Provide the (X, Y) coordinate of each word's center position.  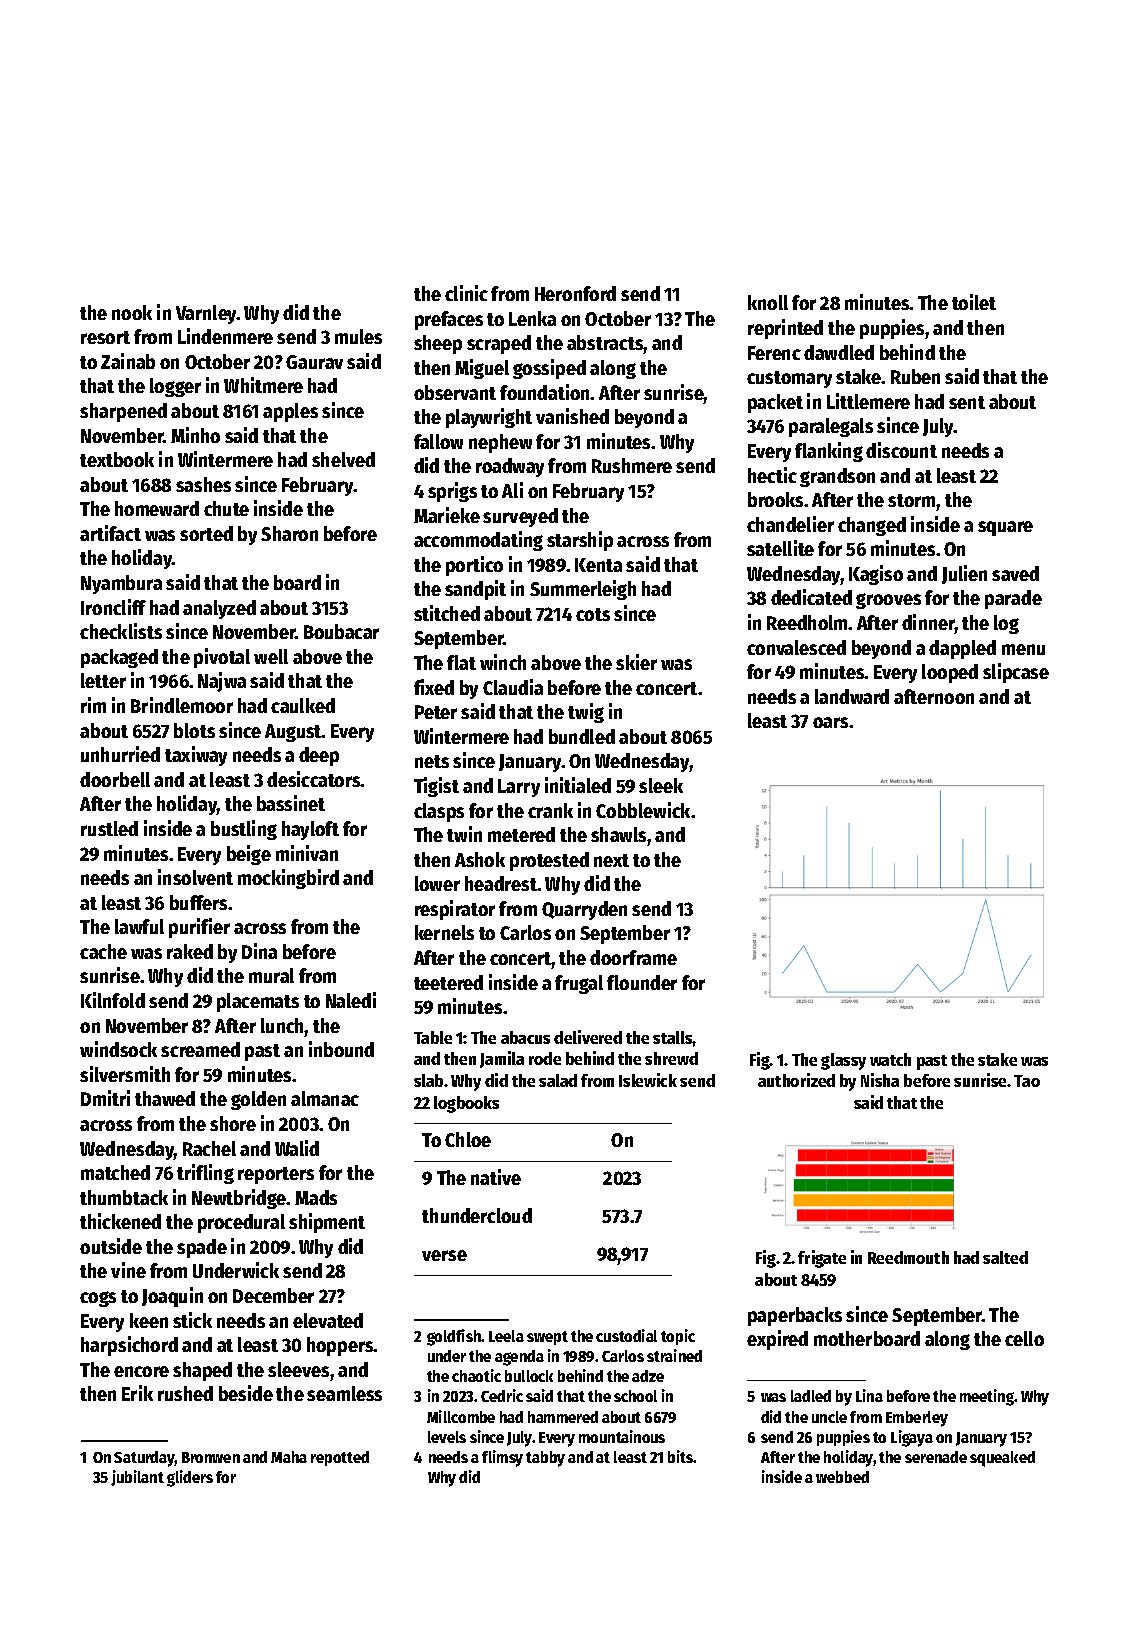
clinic (466, 293)
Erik (137, 1393)
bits (680, 1456)
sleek (661, 785)
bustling (244, 830)
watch (890, 1059)
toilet (974, 302)
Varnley (206, 314)
